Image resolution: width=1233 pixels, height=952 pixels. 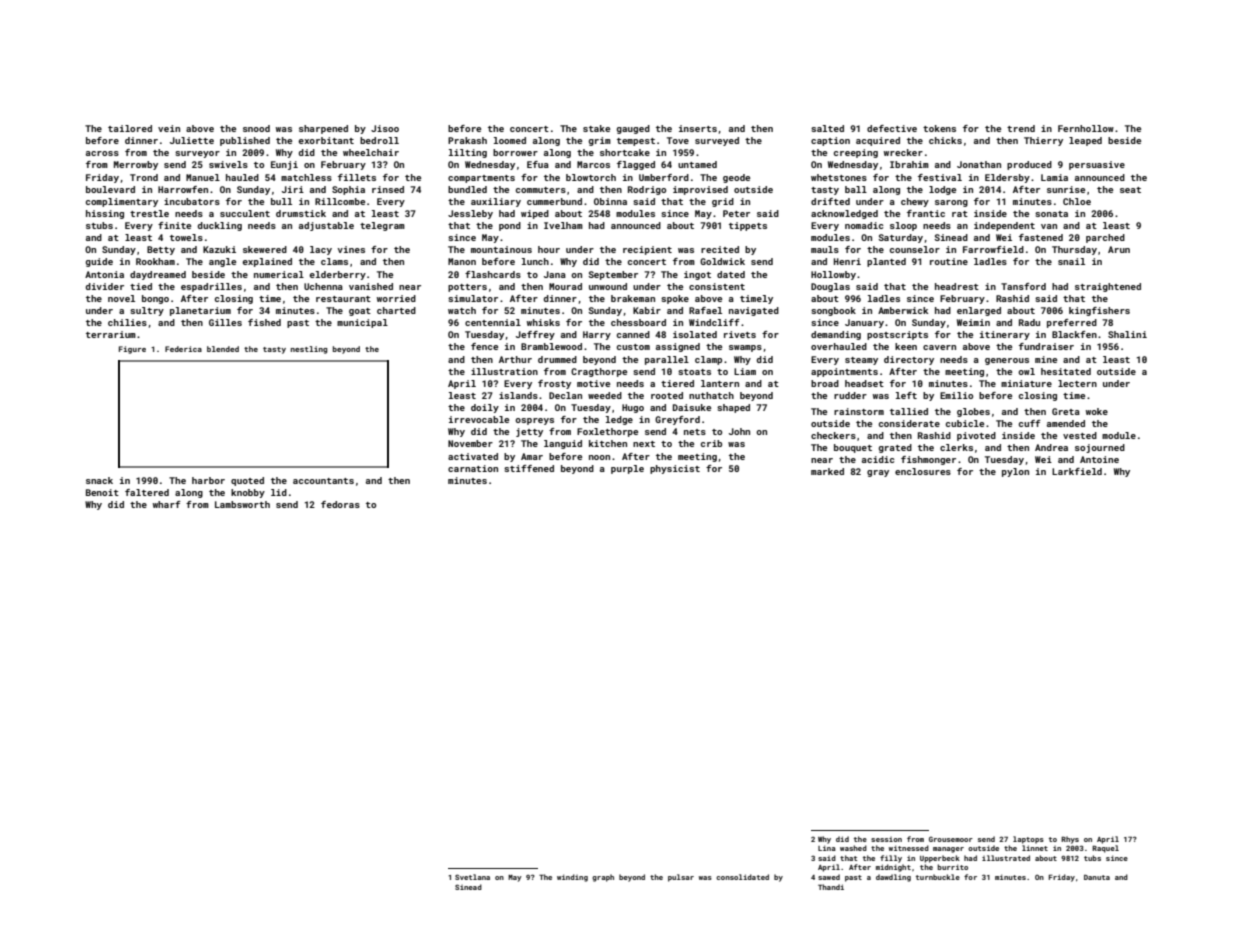 I want to click on Jisoo, so click(x=385, y=128).
